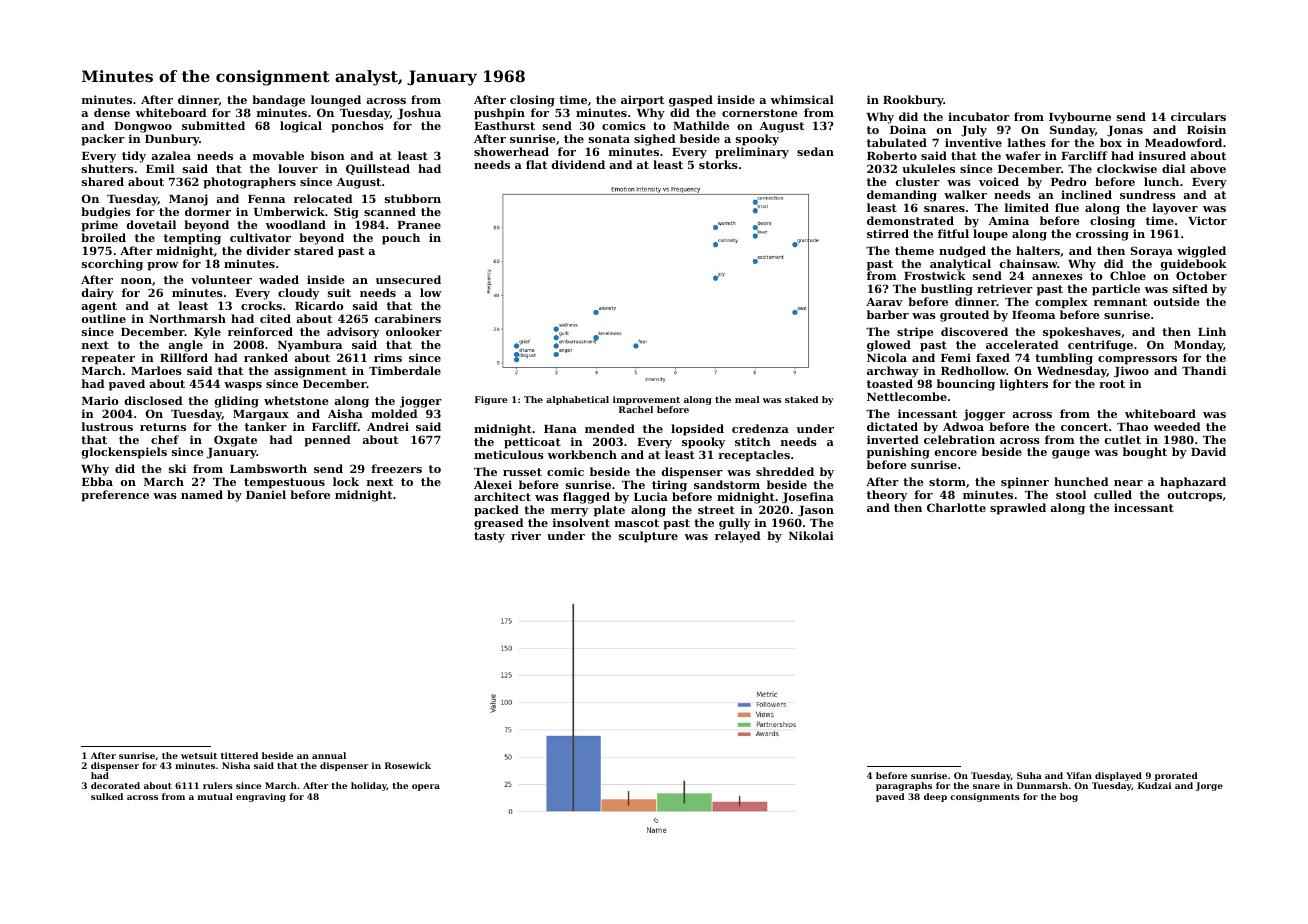 The height and width of the document is (924, 1308). What do you see at coordinates (642, 101) in the document?
I see `airport` at bounding box center [642, 101].
